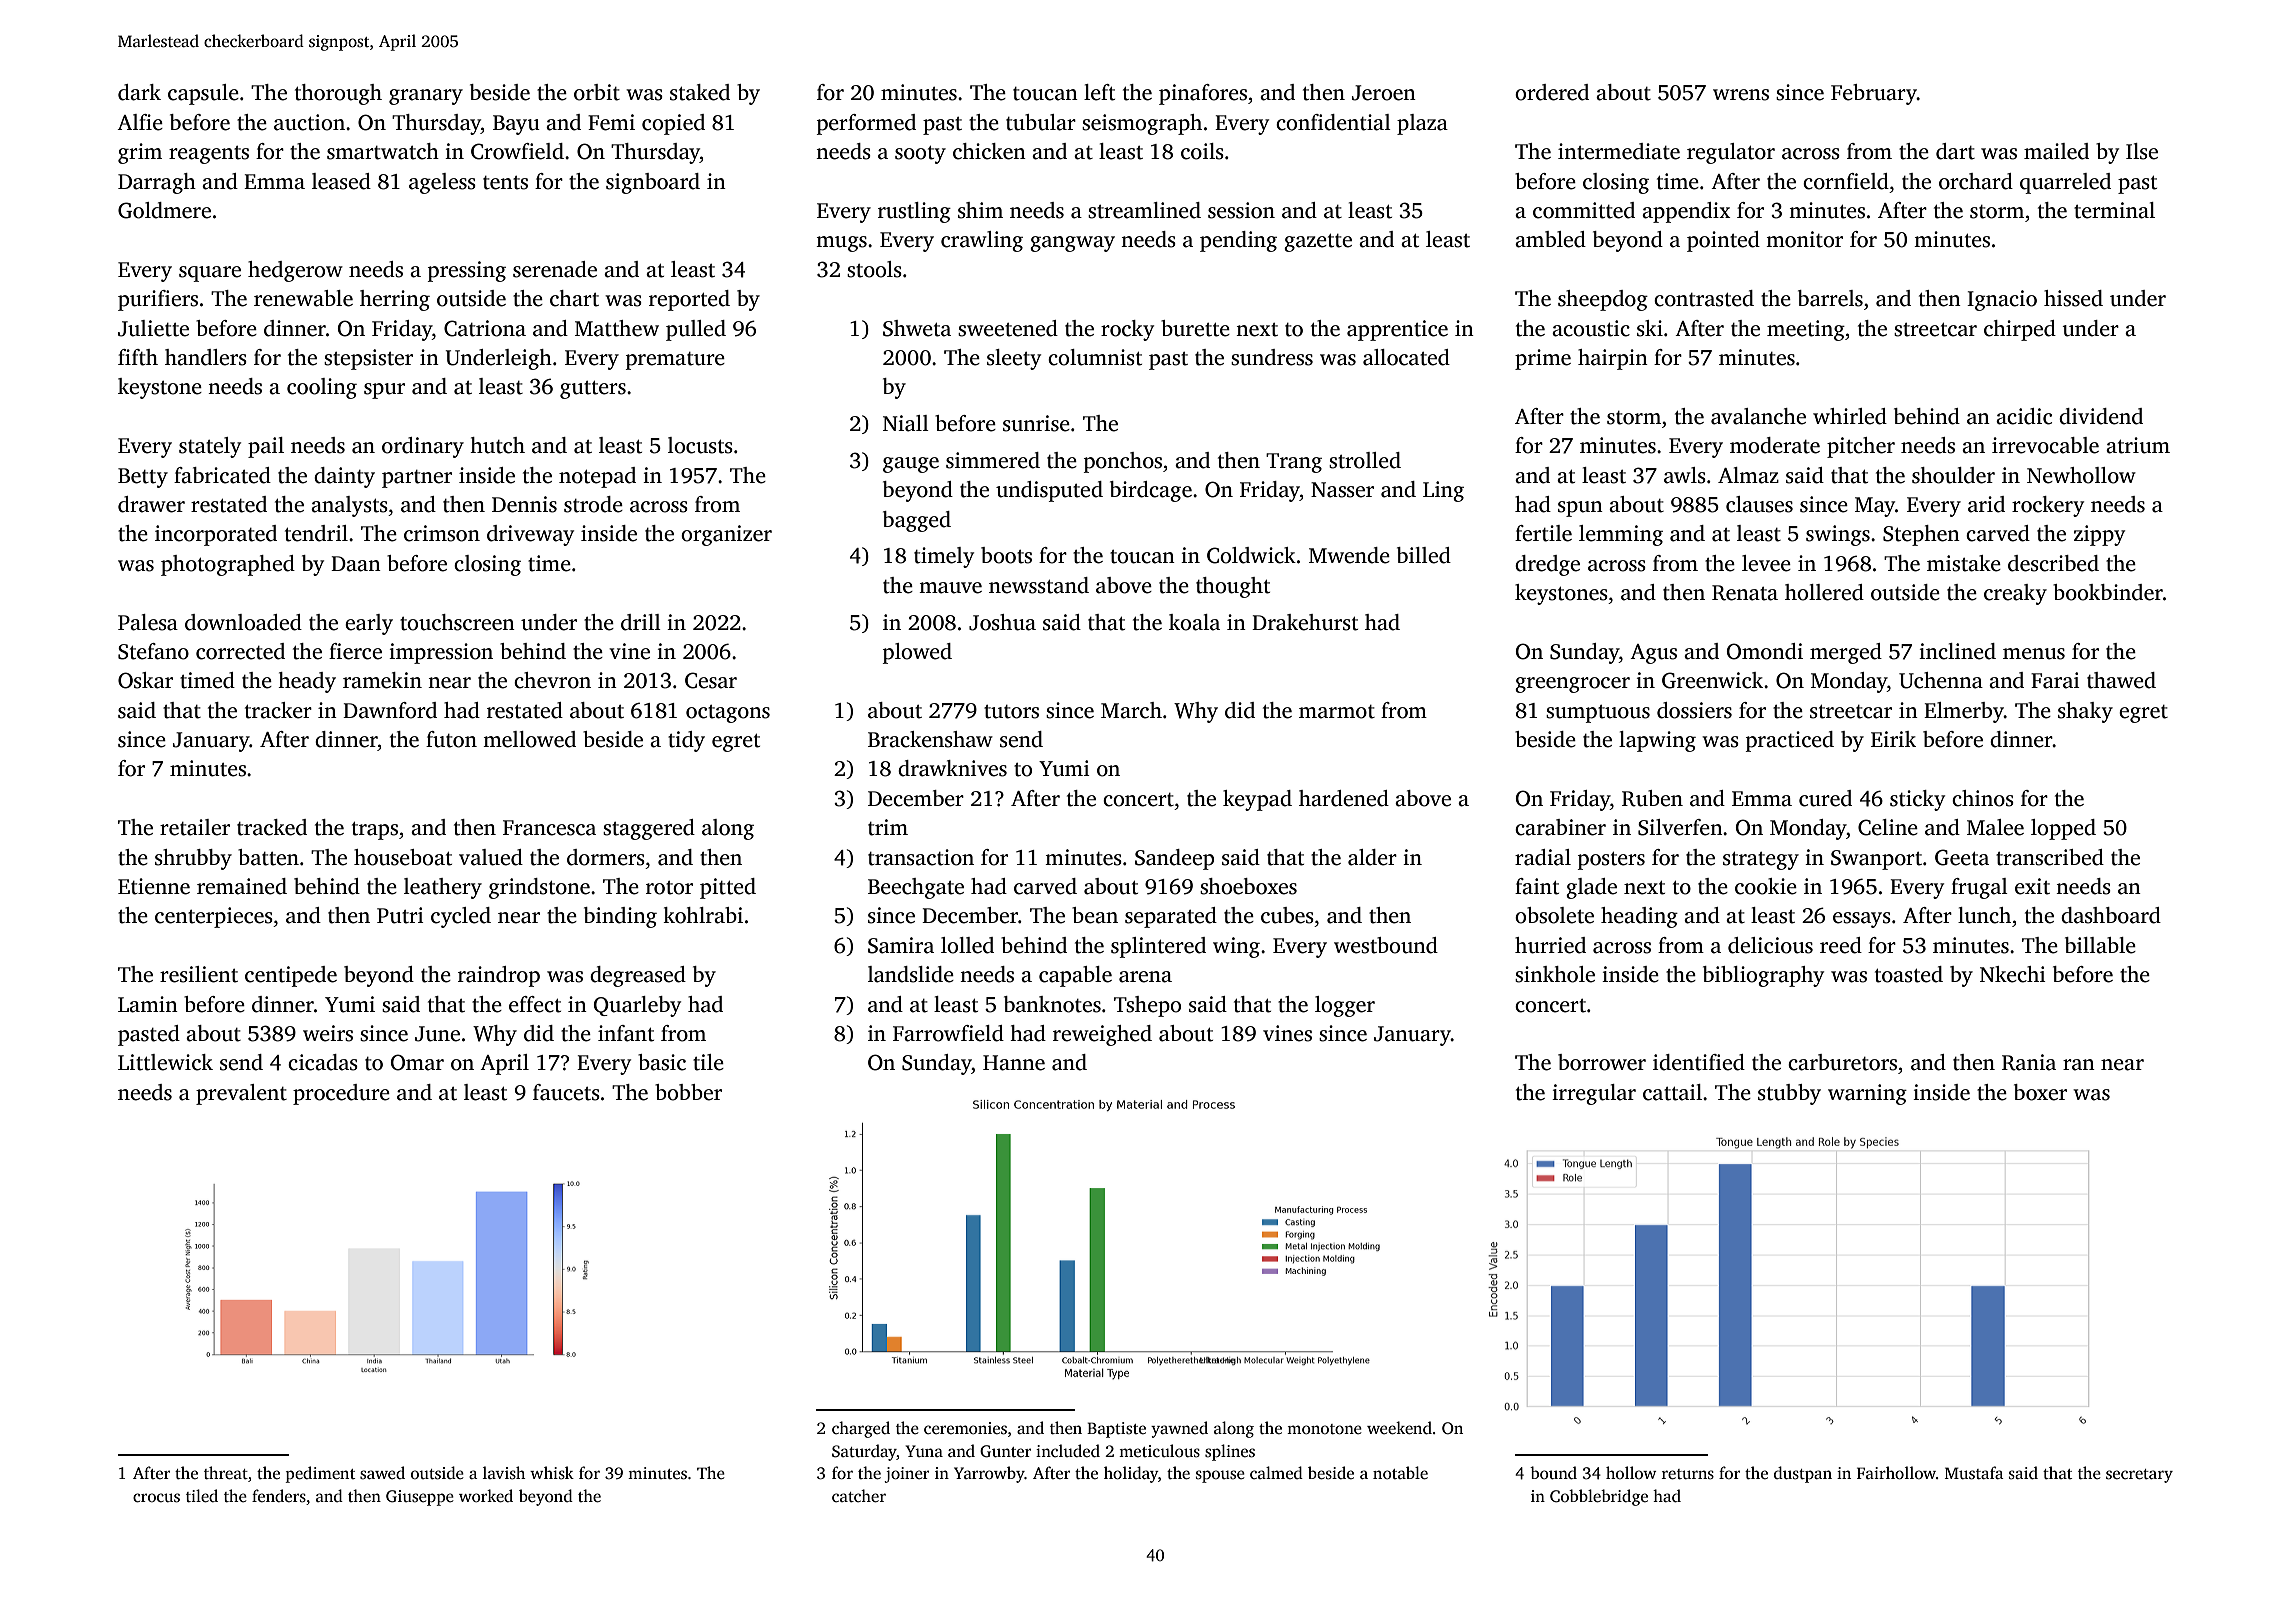 The image size is (2292, 1620). What do you see at coordinates (2015, 594) in the screenshot?
I see `creaky` at bounding box center [2015, 594].
